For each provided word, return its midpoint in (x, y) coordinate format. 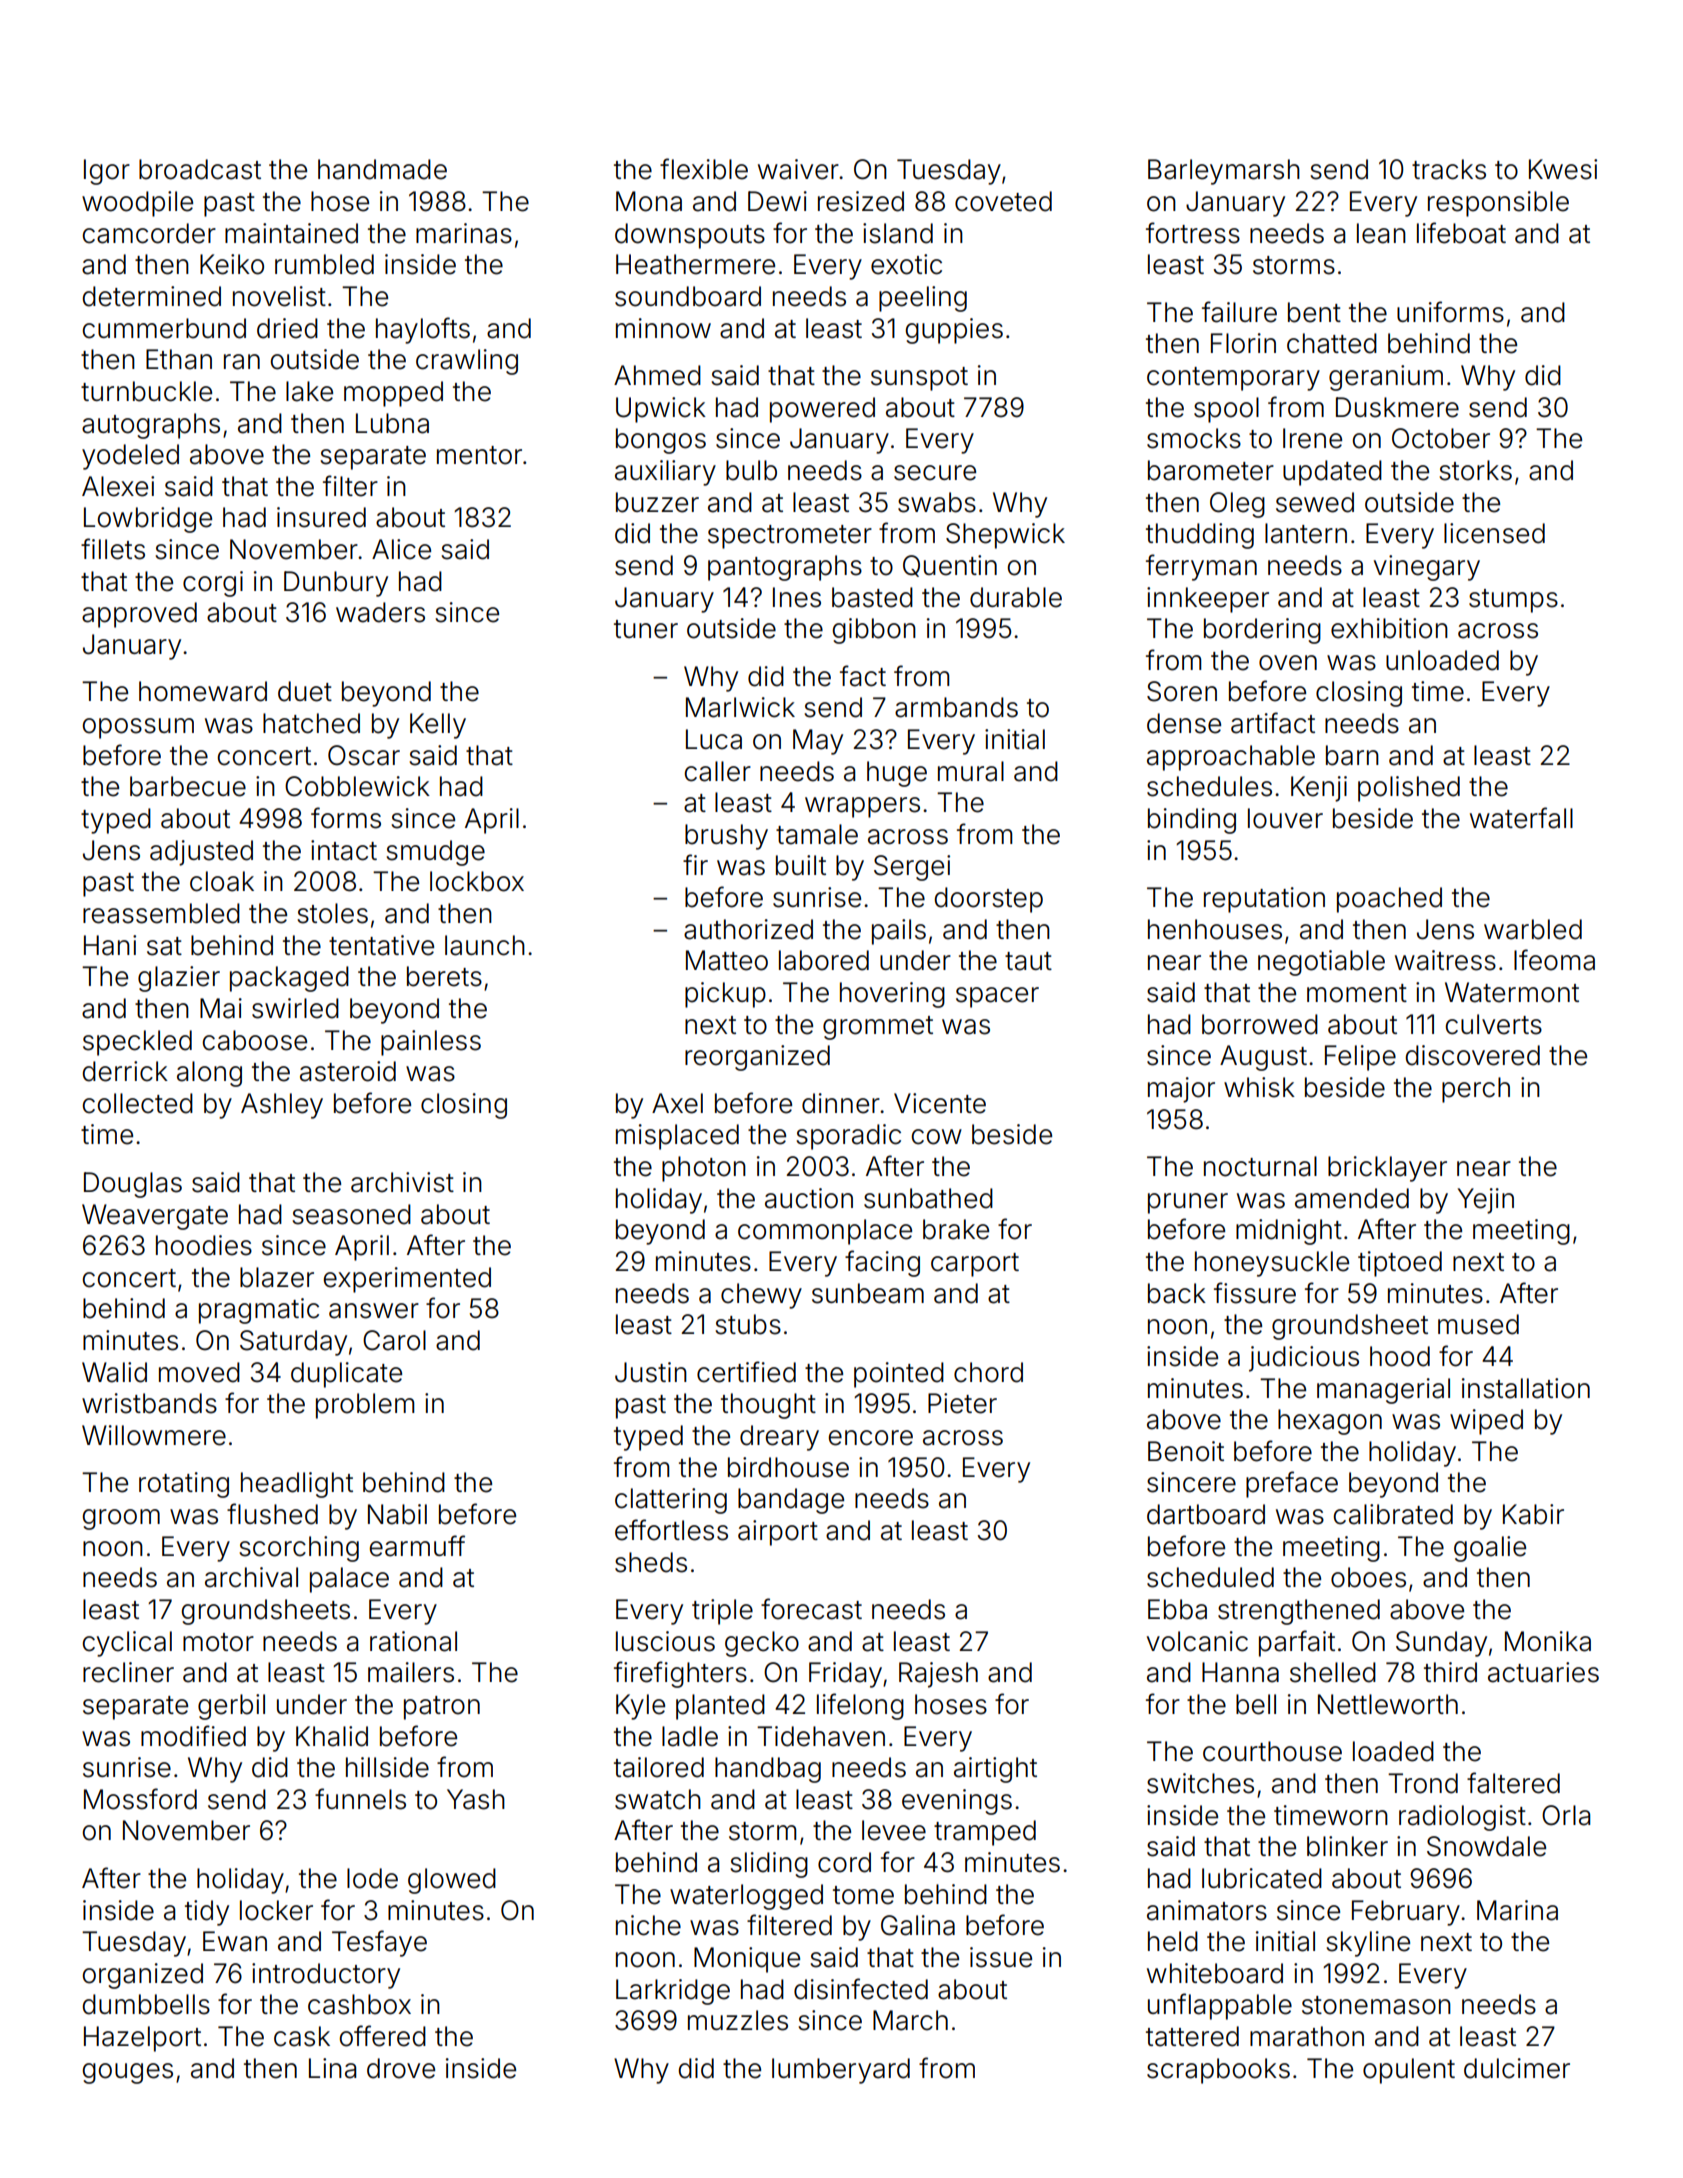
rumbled (324, 264)
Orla (1566, 1815)
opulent (1409, 2071)
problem (365, 1406)
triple (722, 1612)
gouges (127, 2073)
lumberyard (841, 2071)
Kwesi (1563, 169)
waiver (798, 169)
